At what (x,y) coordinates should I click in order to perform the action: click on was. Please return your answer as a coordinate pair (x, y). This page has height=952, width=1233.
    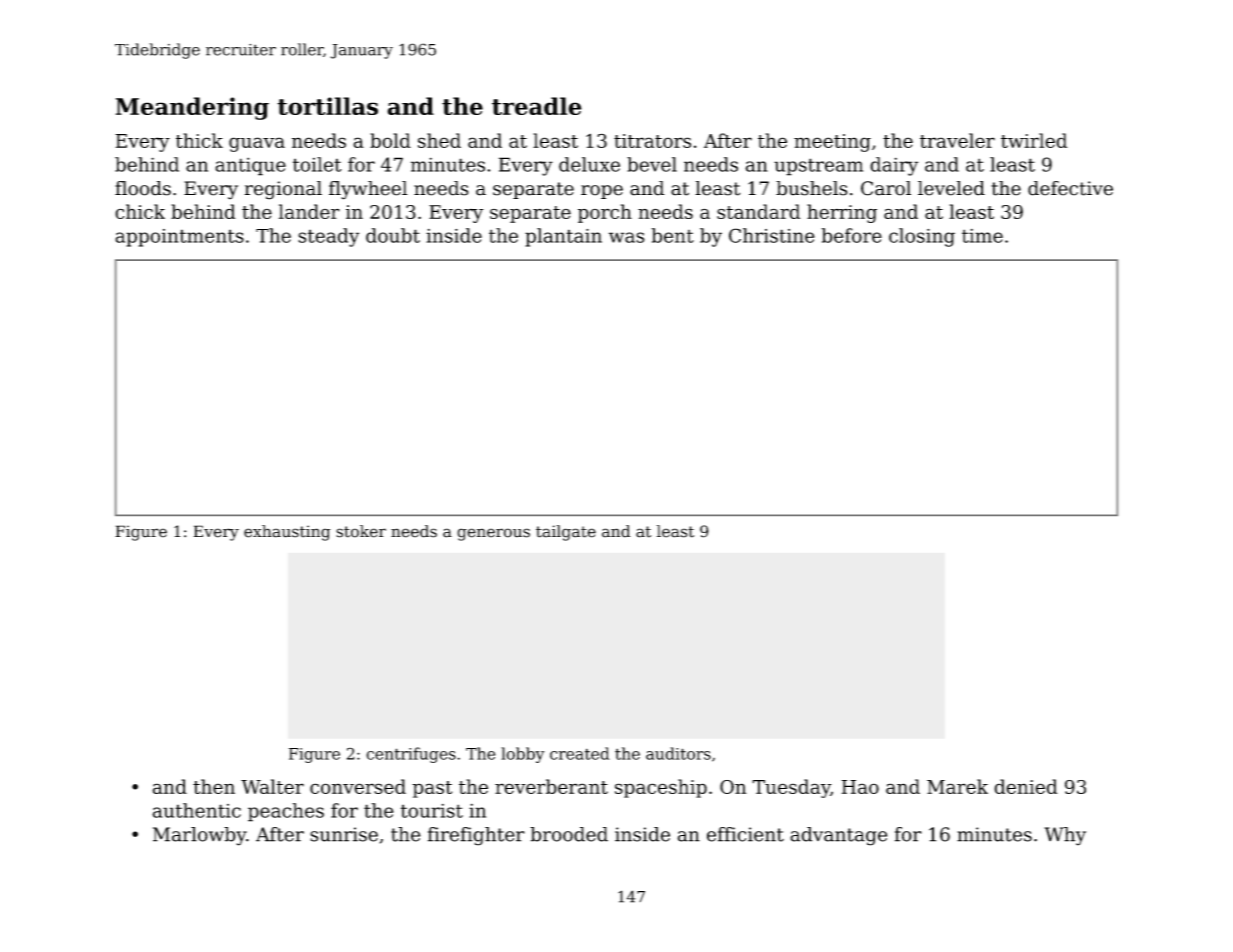
    Looking at the image, I should click on (627, 237).
